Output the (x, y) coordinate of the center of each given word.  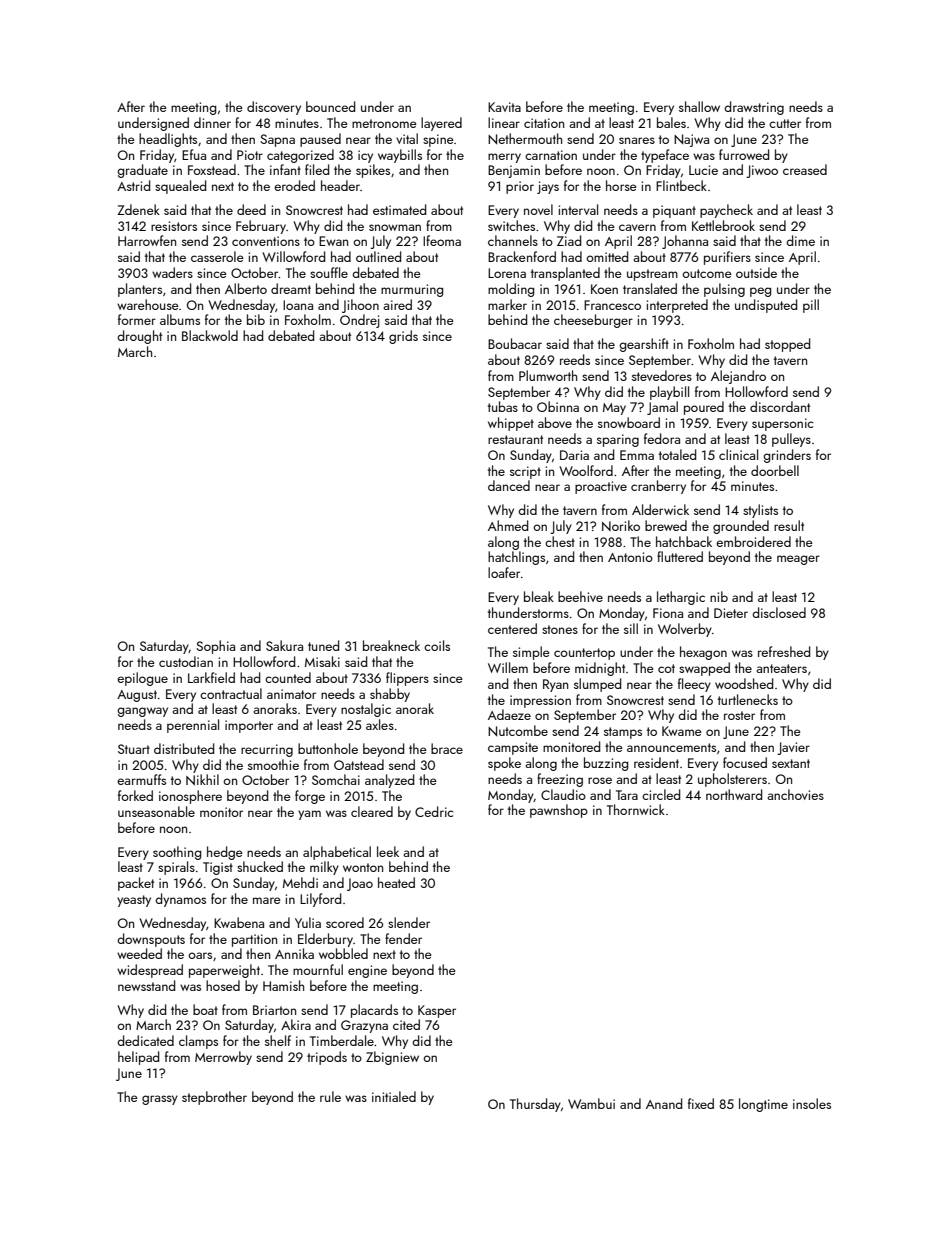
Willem (508, 667)
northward (734, 794)
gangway (142, 712)
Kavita (504, 107)
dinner (212, 122)
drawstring (754, 108)
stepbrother (214, 1098)
